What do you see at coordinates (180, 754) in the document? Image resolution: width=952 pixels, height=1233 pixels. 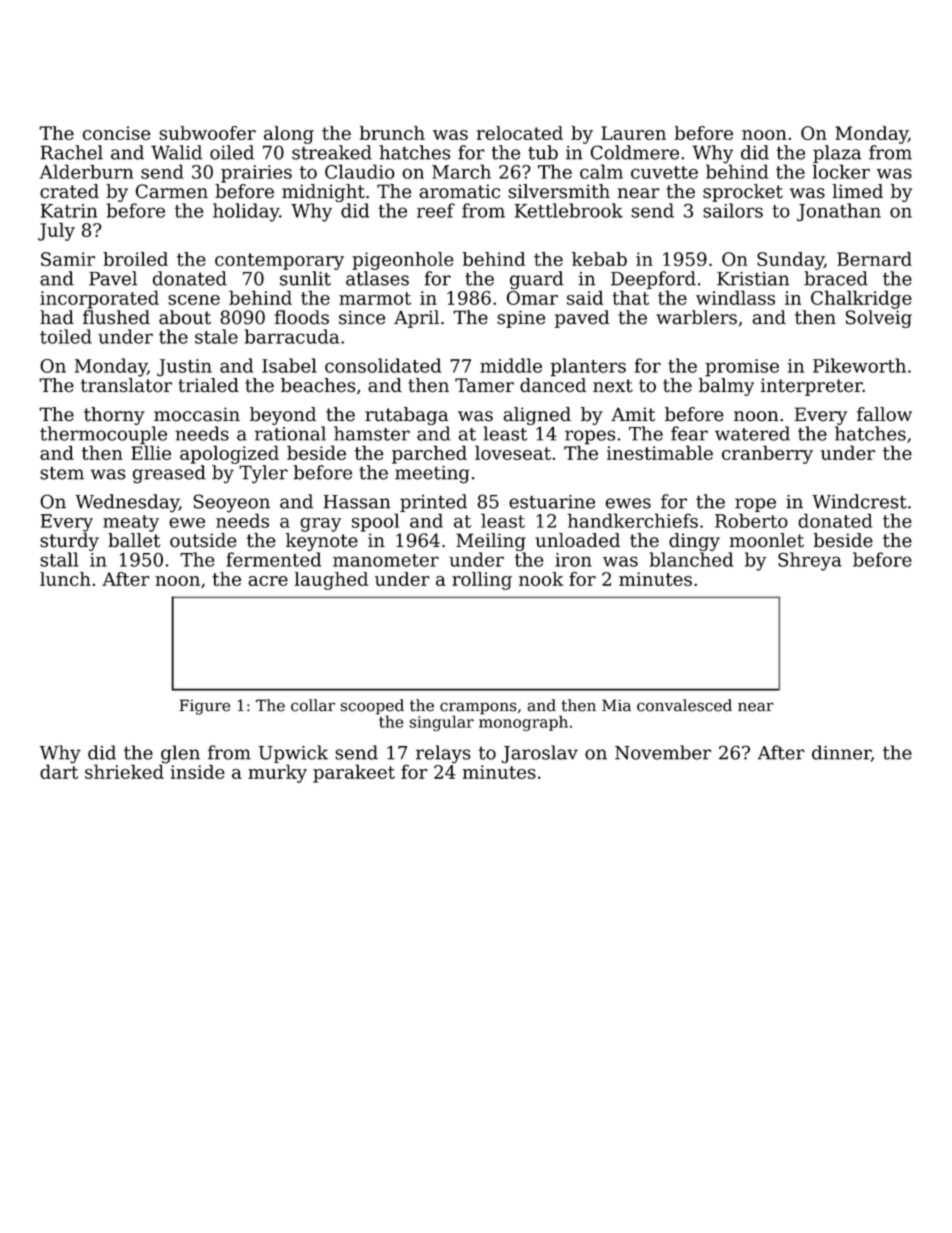 I see `glen` at bounding box center [180, 754].
